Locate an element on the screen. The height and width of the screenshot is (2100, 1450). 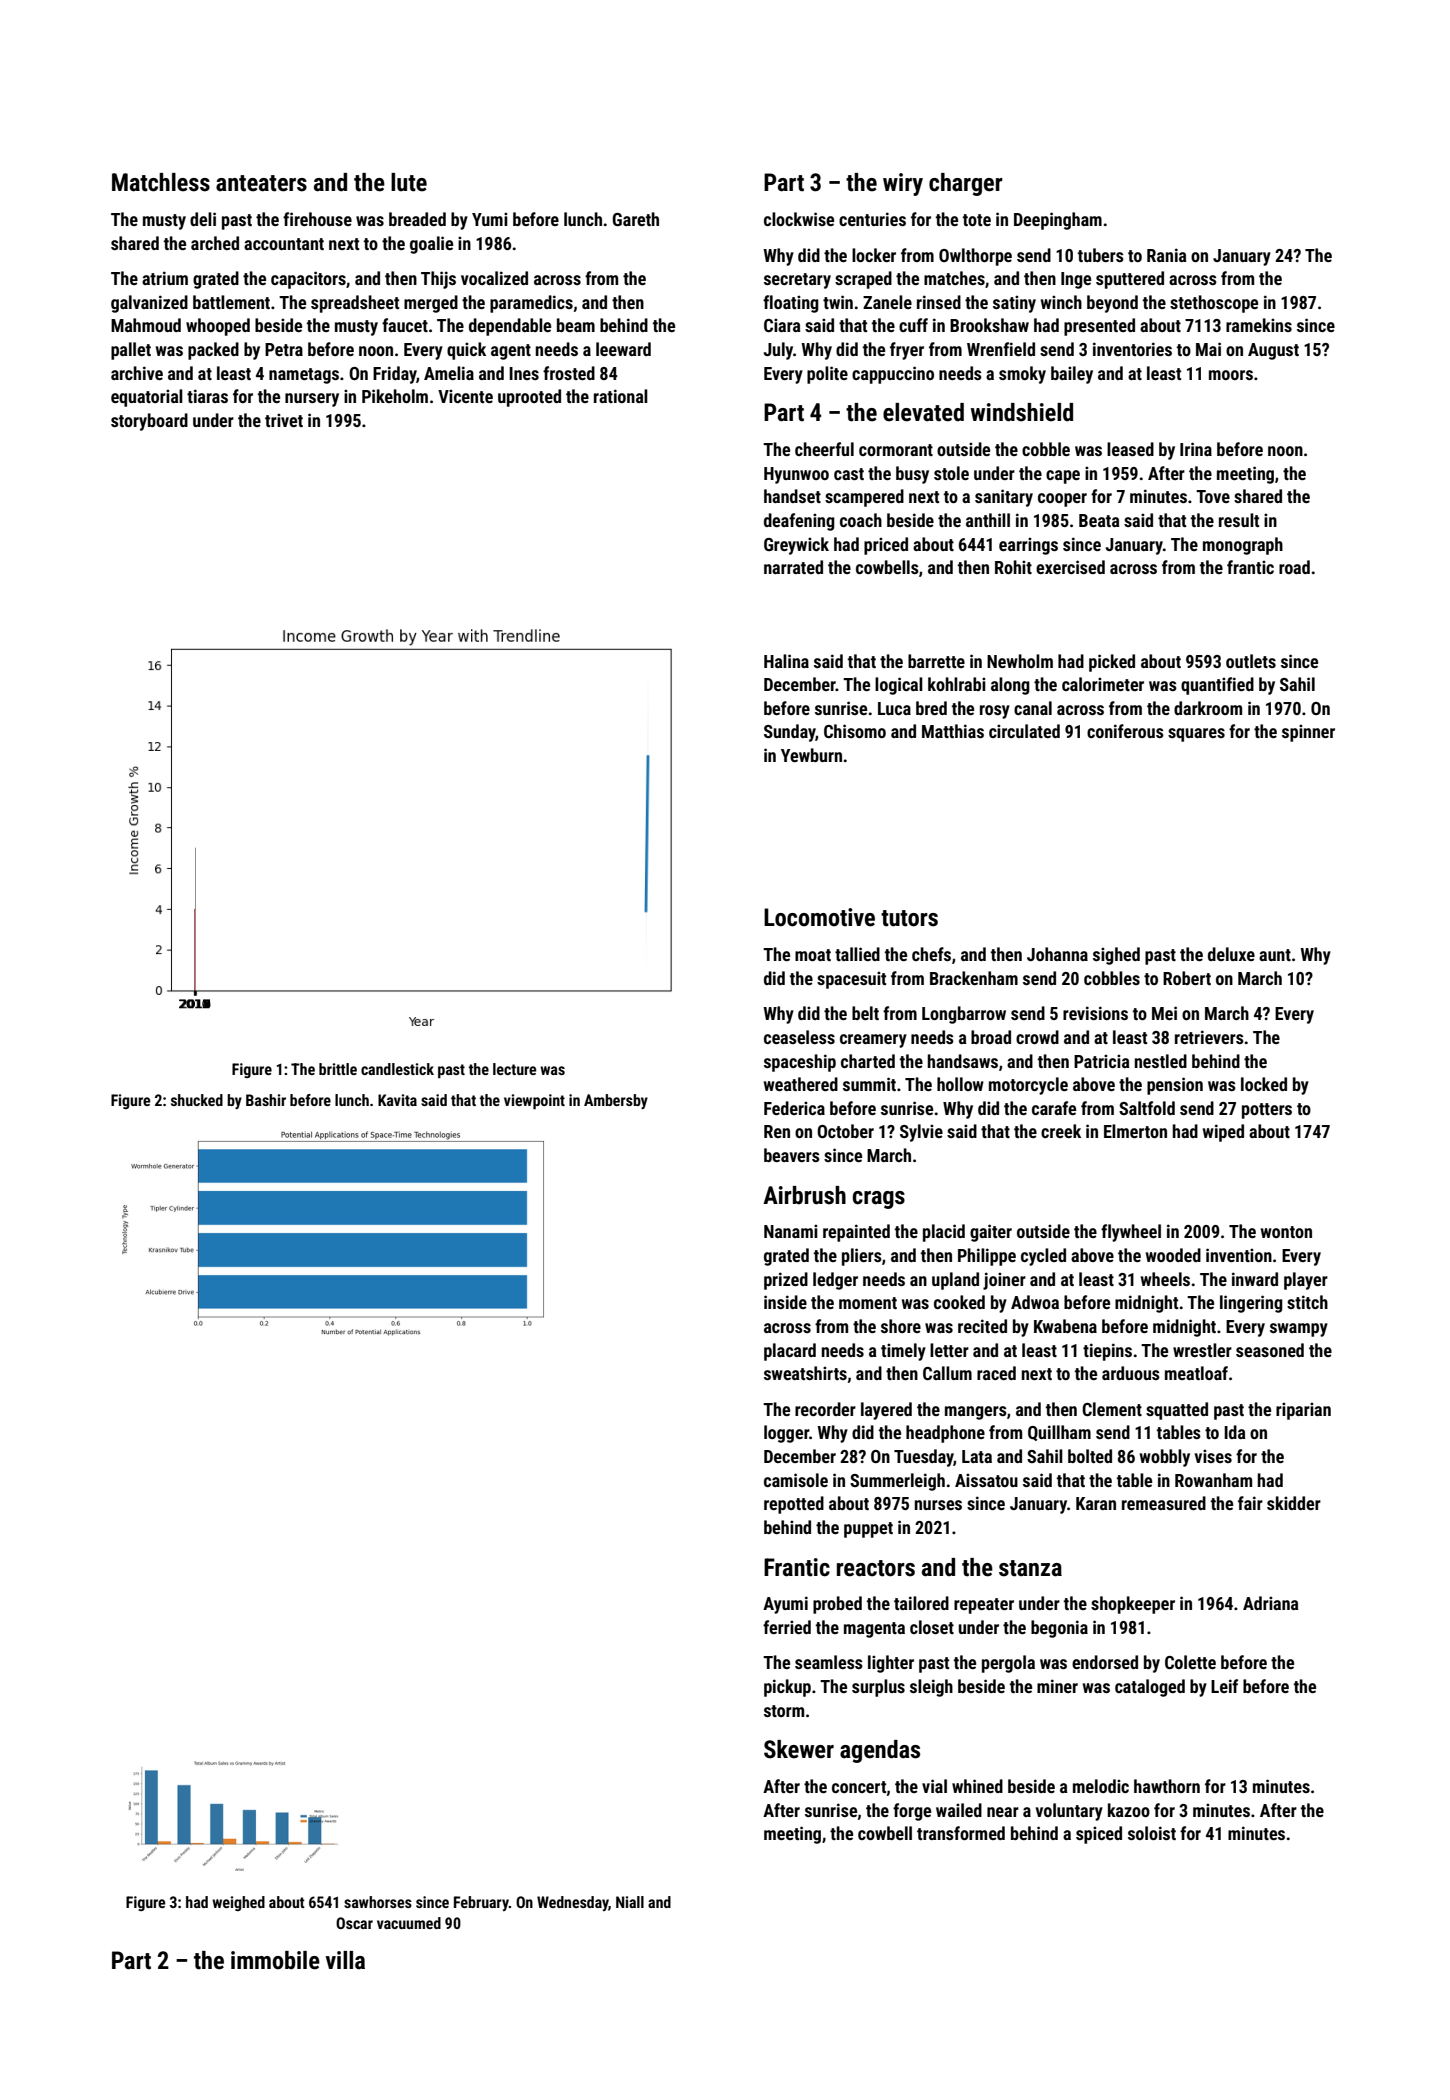
Ambersby is located at coordinates (616, 1101).
